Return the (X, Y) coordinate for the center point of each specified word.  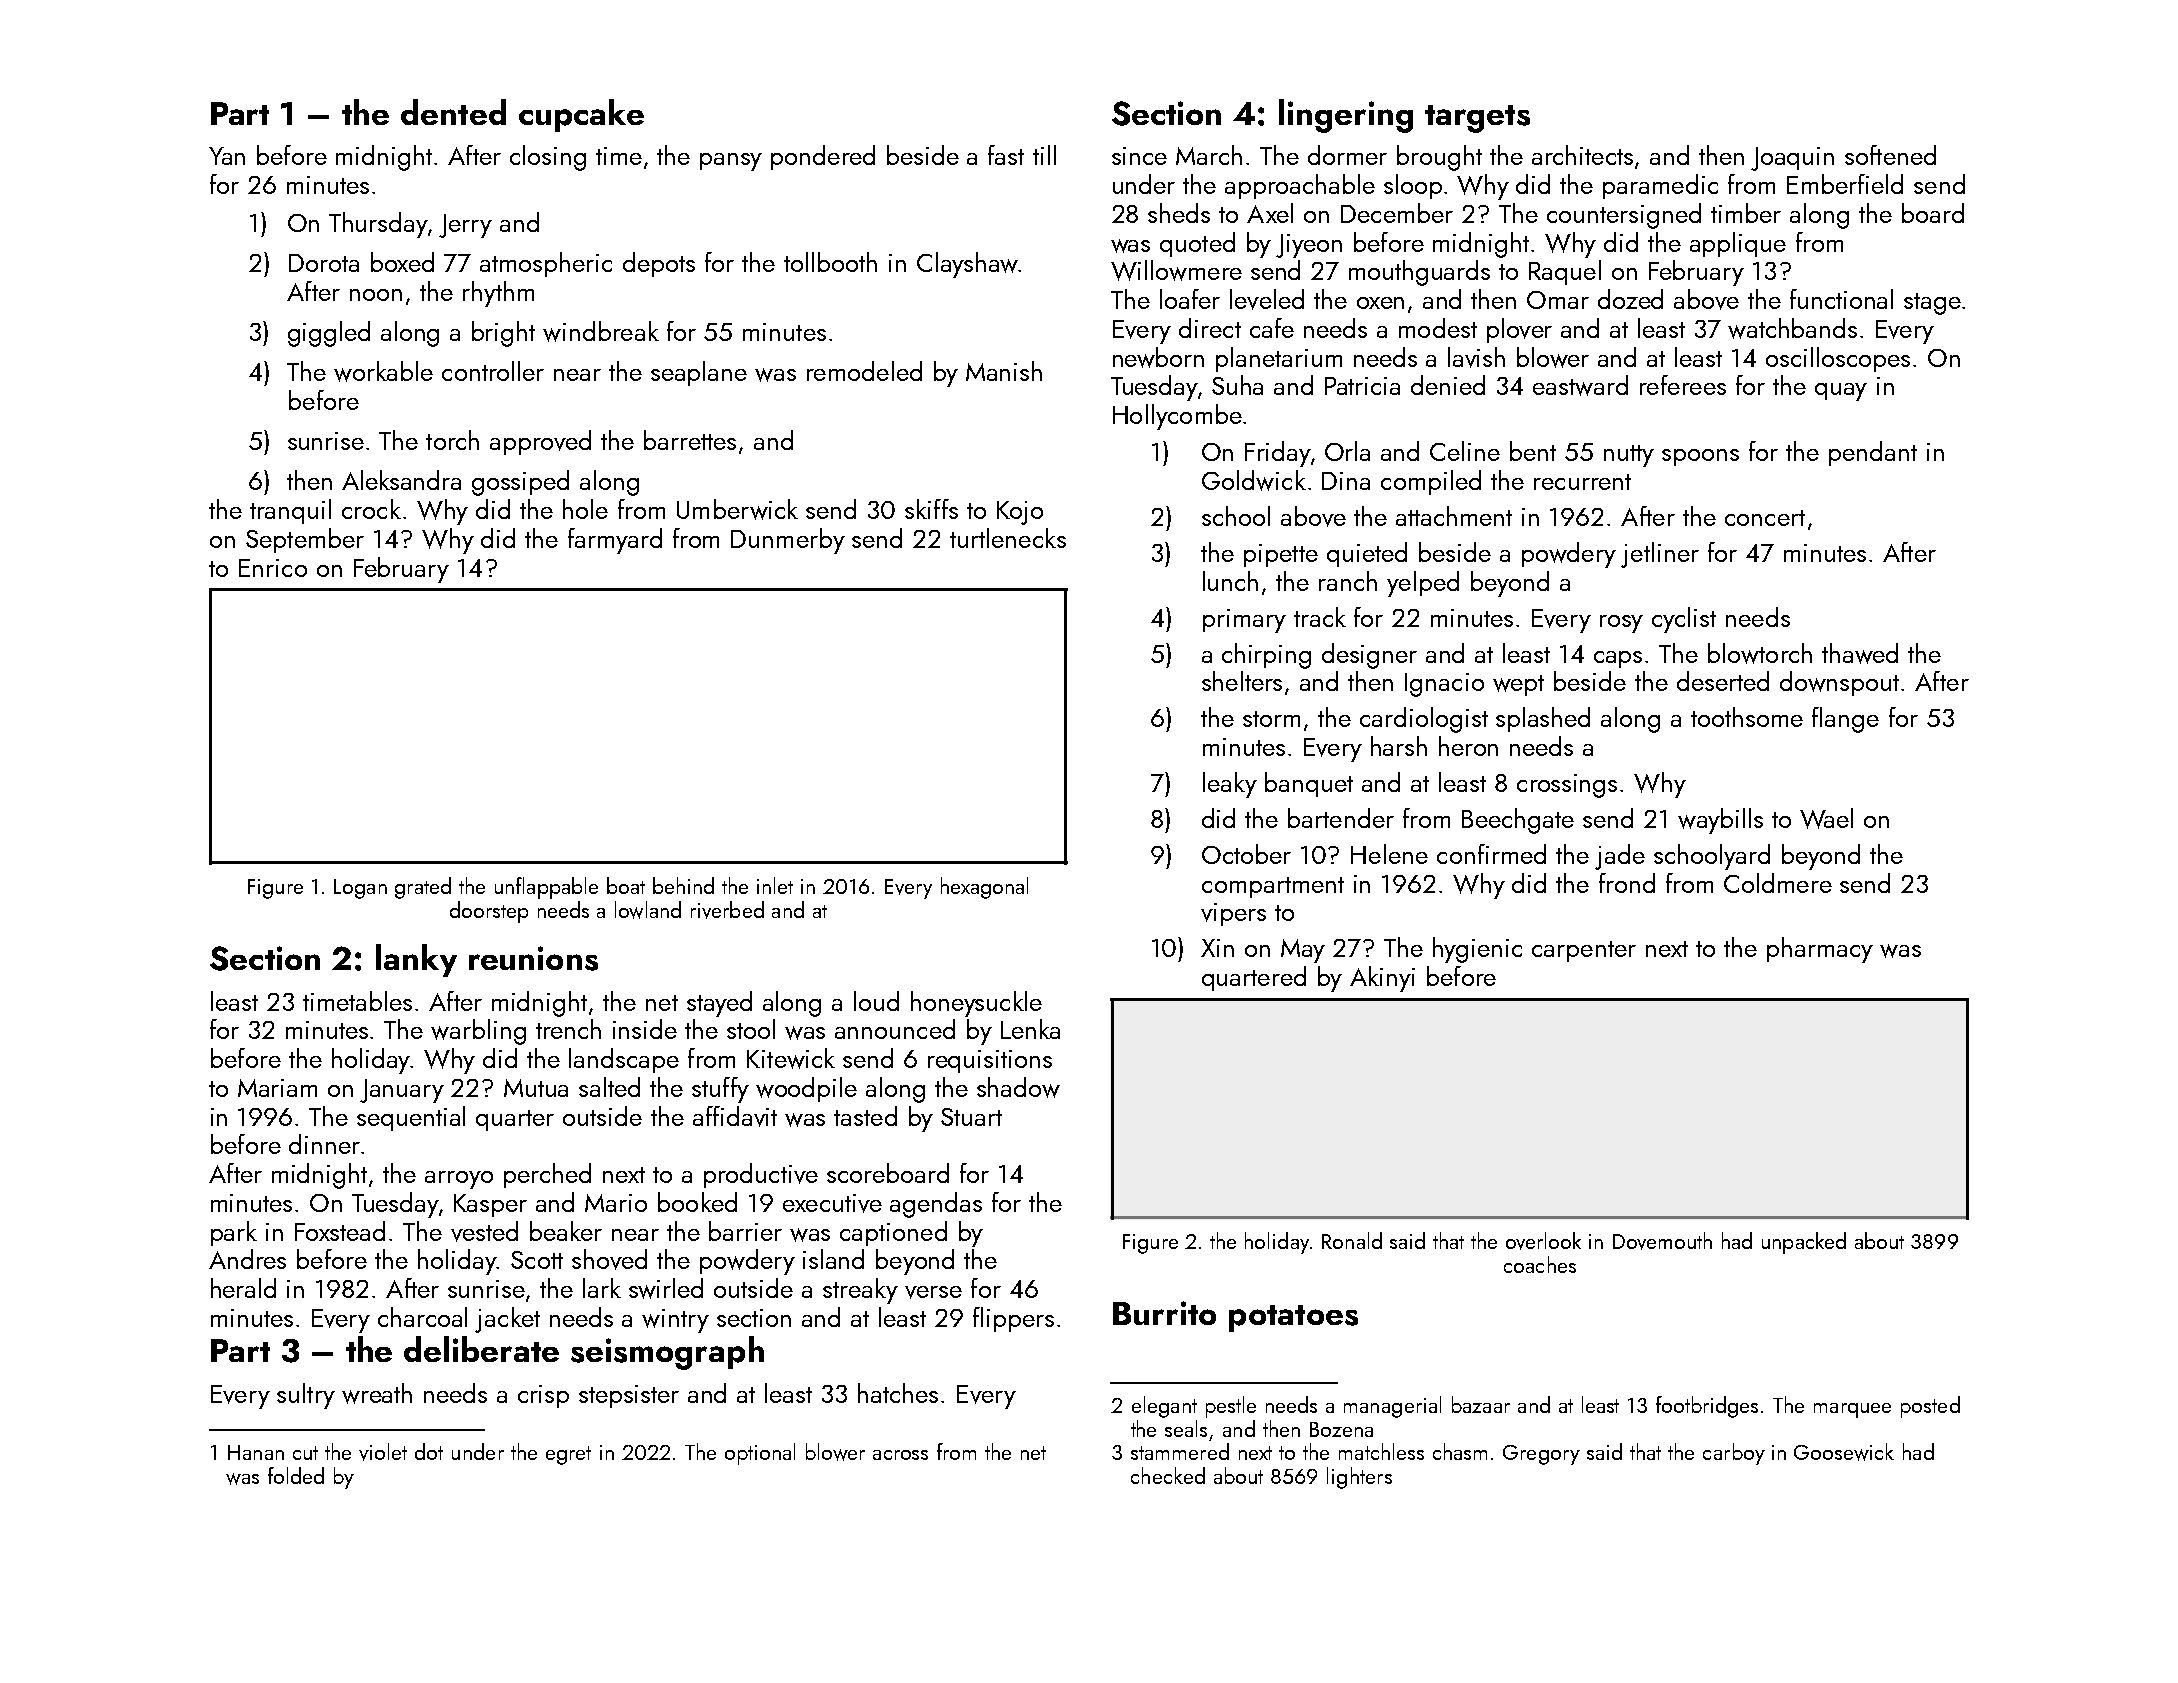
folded (296, 1475)
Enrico (273, 568)
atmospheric (546, 264)
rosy (1621, 624)
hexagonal (984, 888)
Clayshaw (967, 265)
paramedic (1660, 186)
